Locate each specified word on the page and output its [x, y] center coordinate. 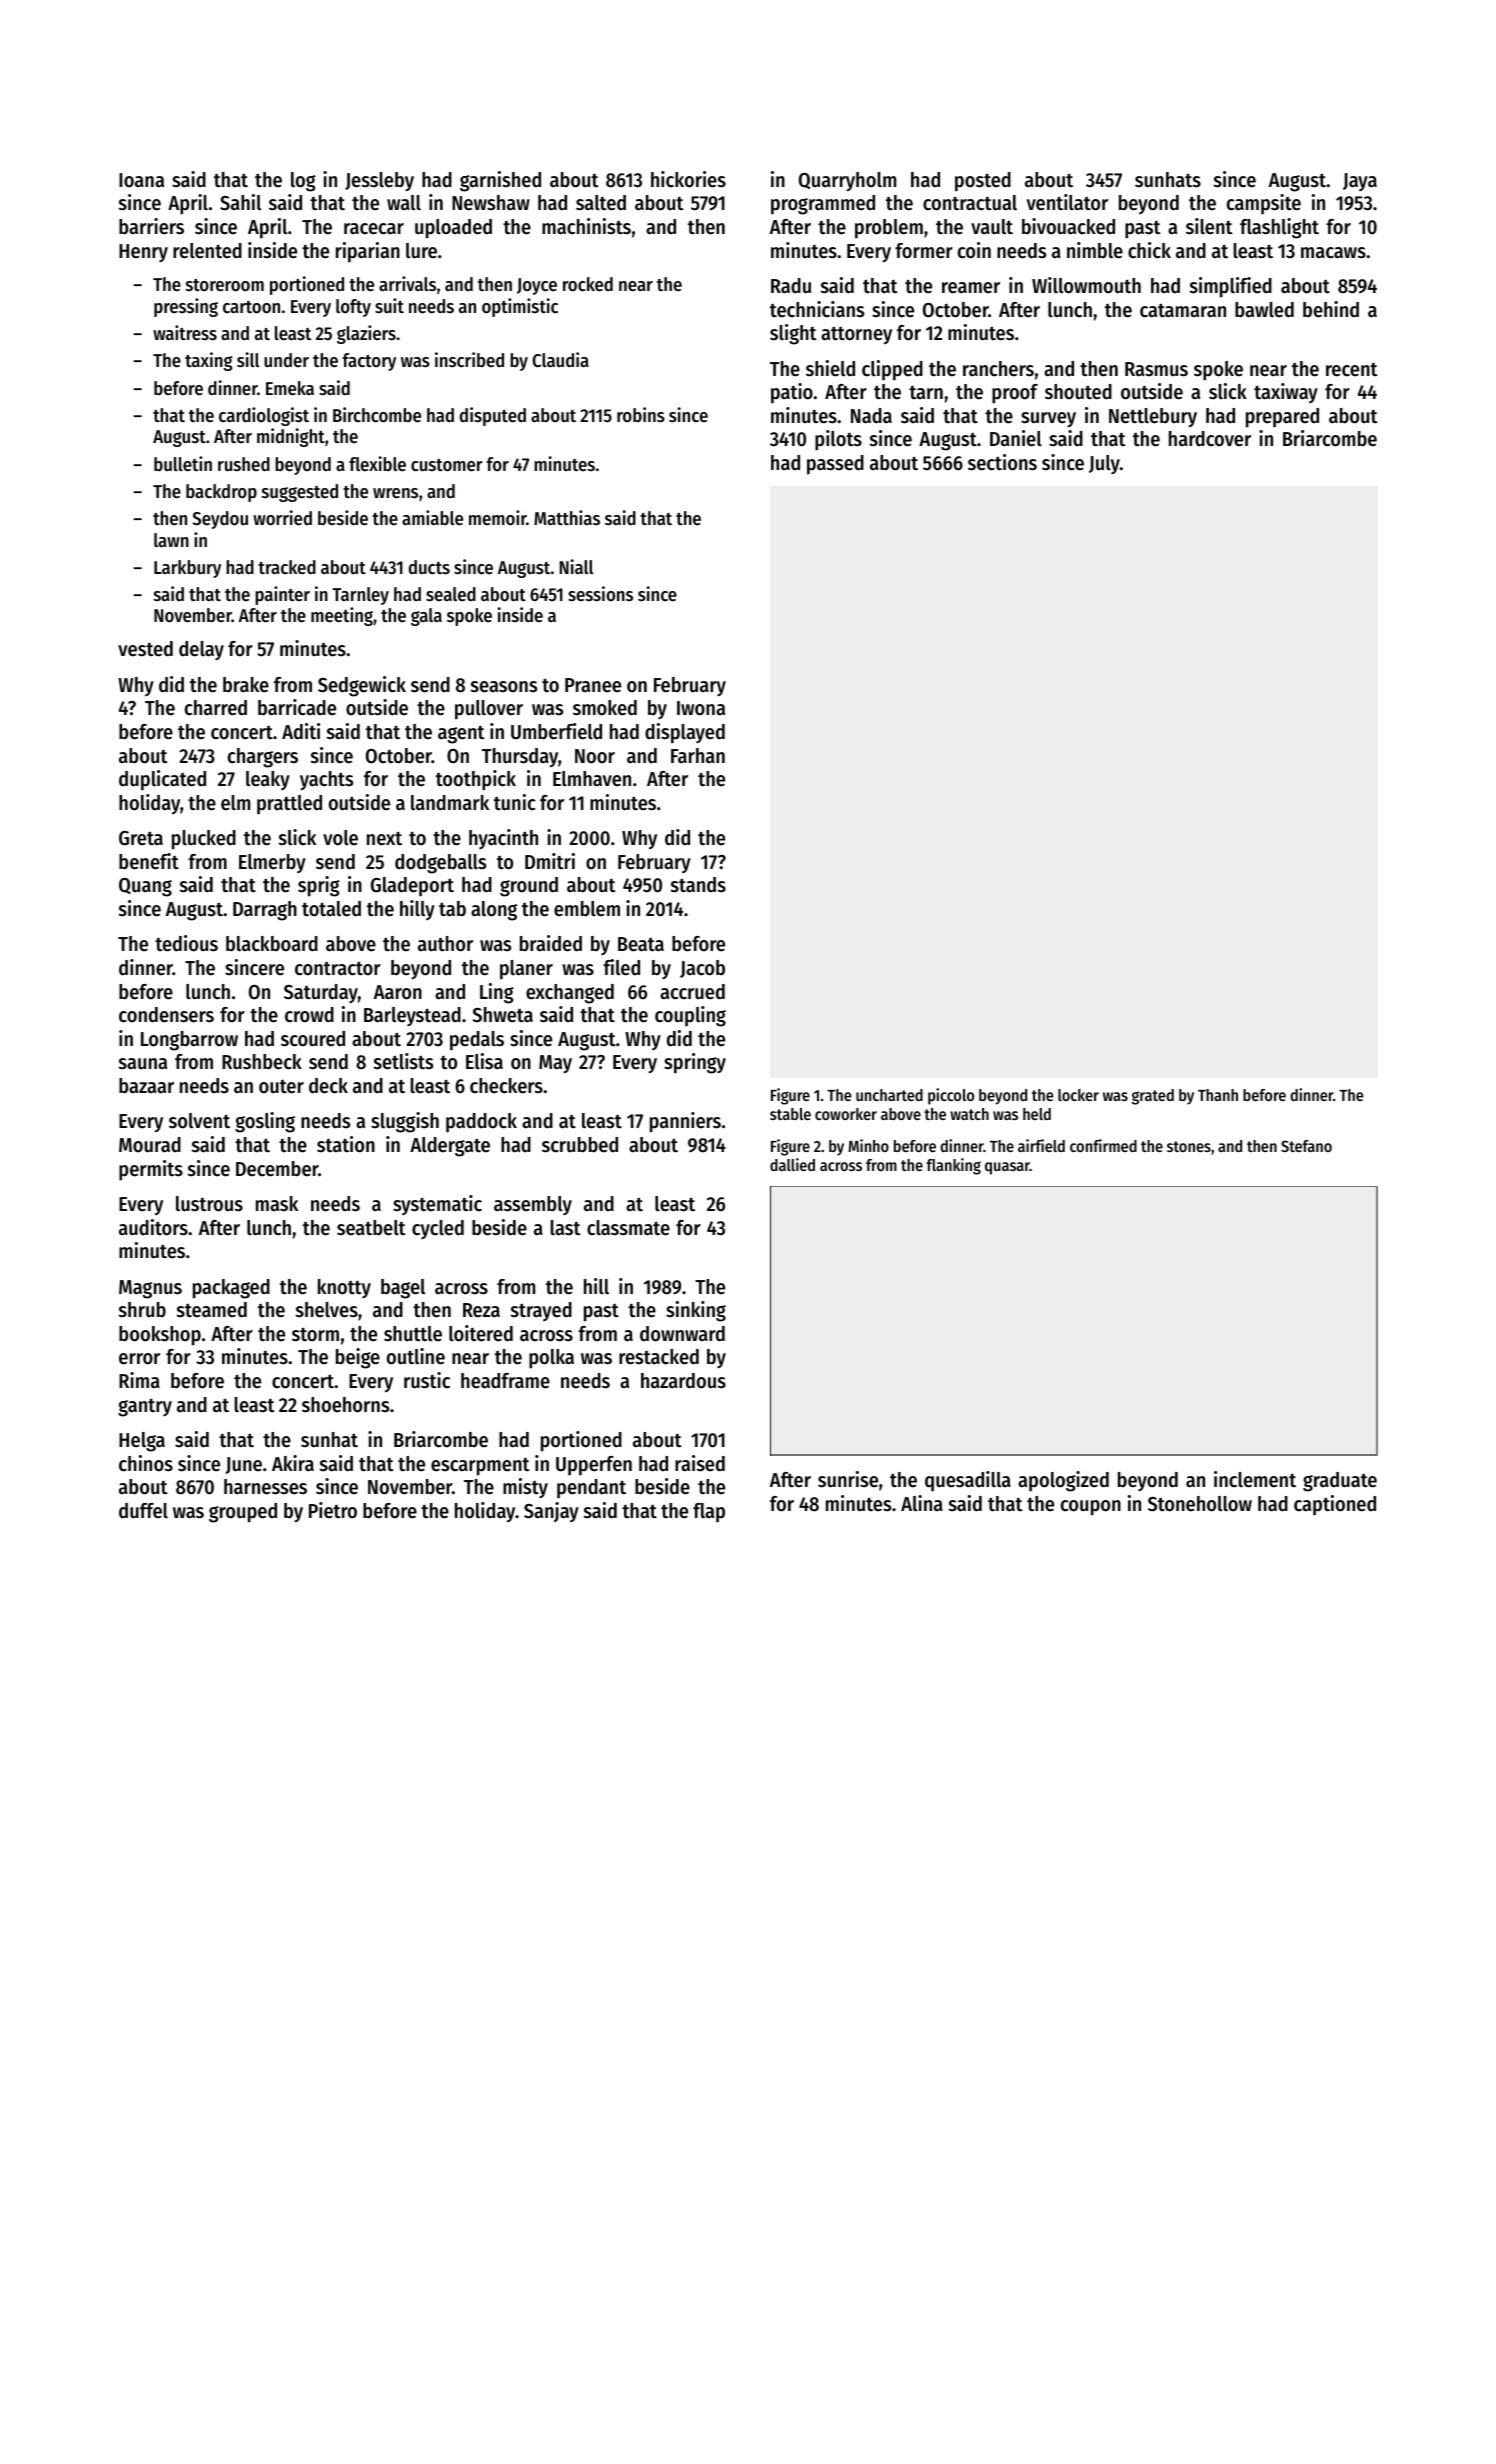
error [139, 1359]
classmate [628, 1228]
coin [974, 250]
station [346, 1144]
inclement [1255, 1479]
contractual [970, 203]
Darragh [265, 911]
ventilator [1067, 202]
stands [698, 885]
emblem [587, 909]
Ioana [141, 180]
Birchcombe [377, 415]
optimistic [520, 307]
